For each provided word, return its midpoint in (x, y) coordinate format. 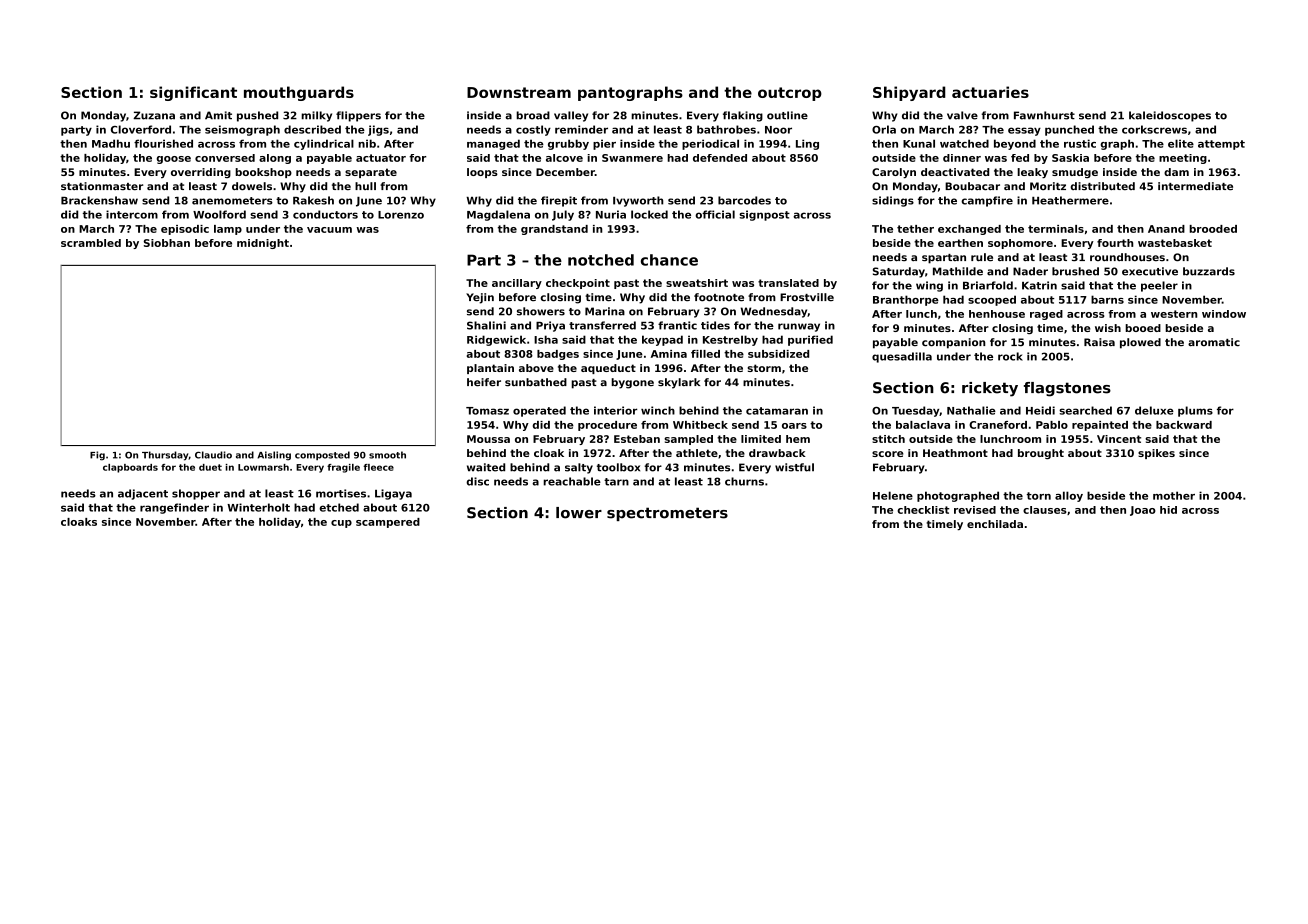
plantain (490, 369)
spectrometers (667, 514)
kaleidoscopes (1170, 116)
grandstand (554, 230)
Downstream (519, 92)
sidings (893, 201)
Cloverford (141, 129)
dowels (252, 186)
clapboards (130, 468)
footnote (719, 297)
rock (1010, 356)
